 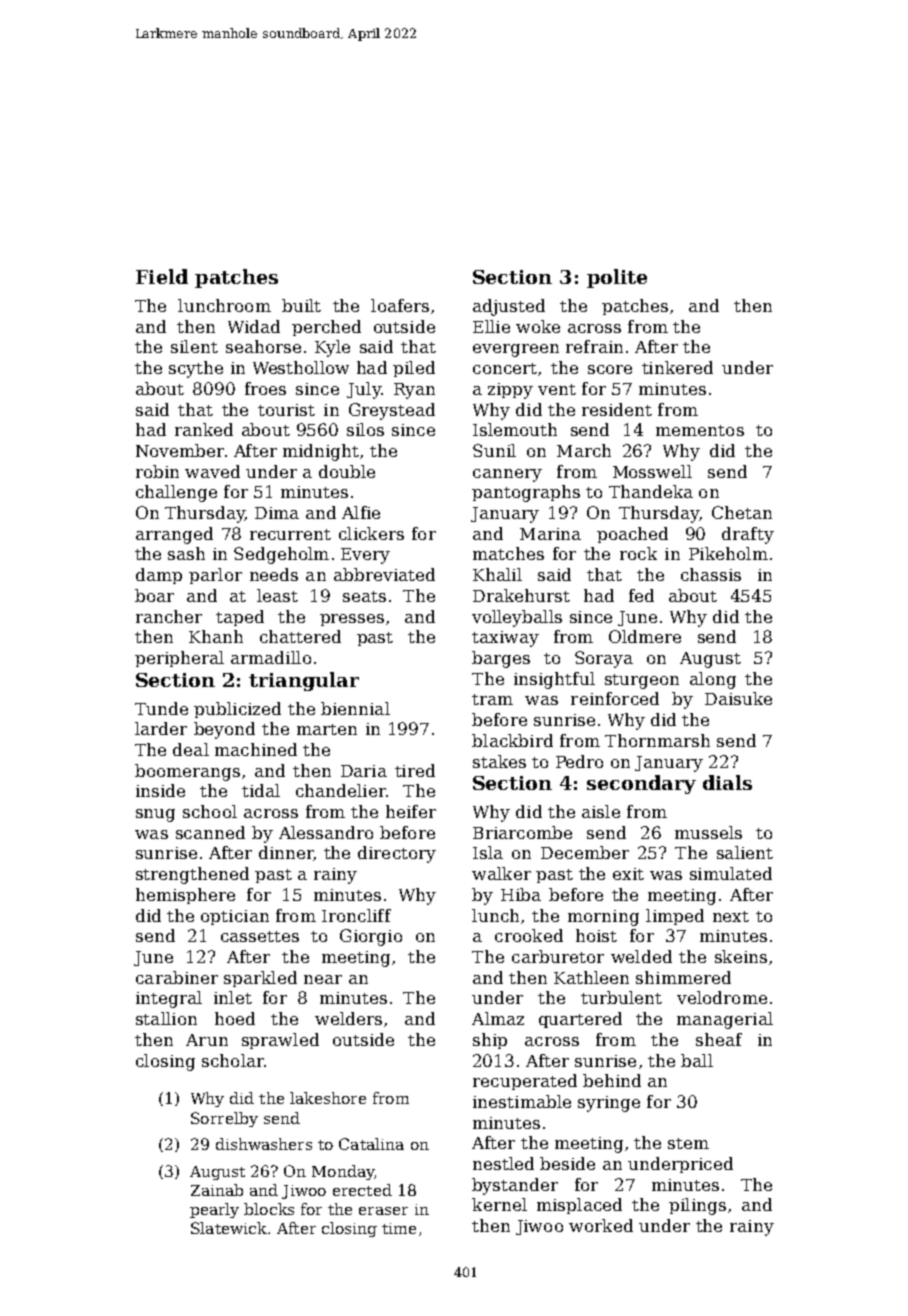 I want to click on Slatewick, so click(x=229, y=1228).
